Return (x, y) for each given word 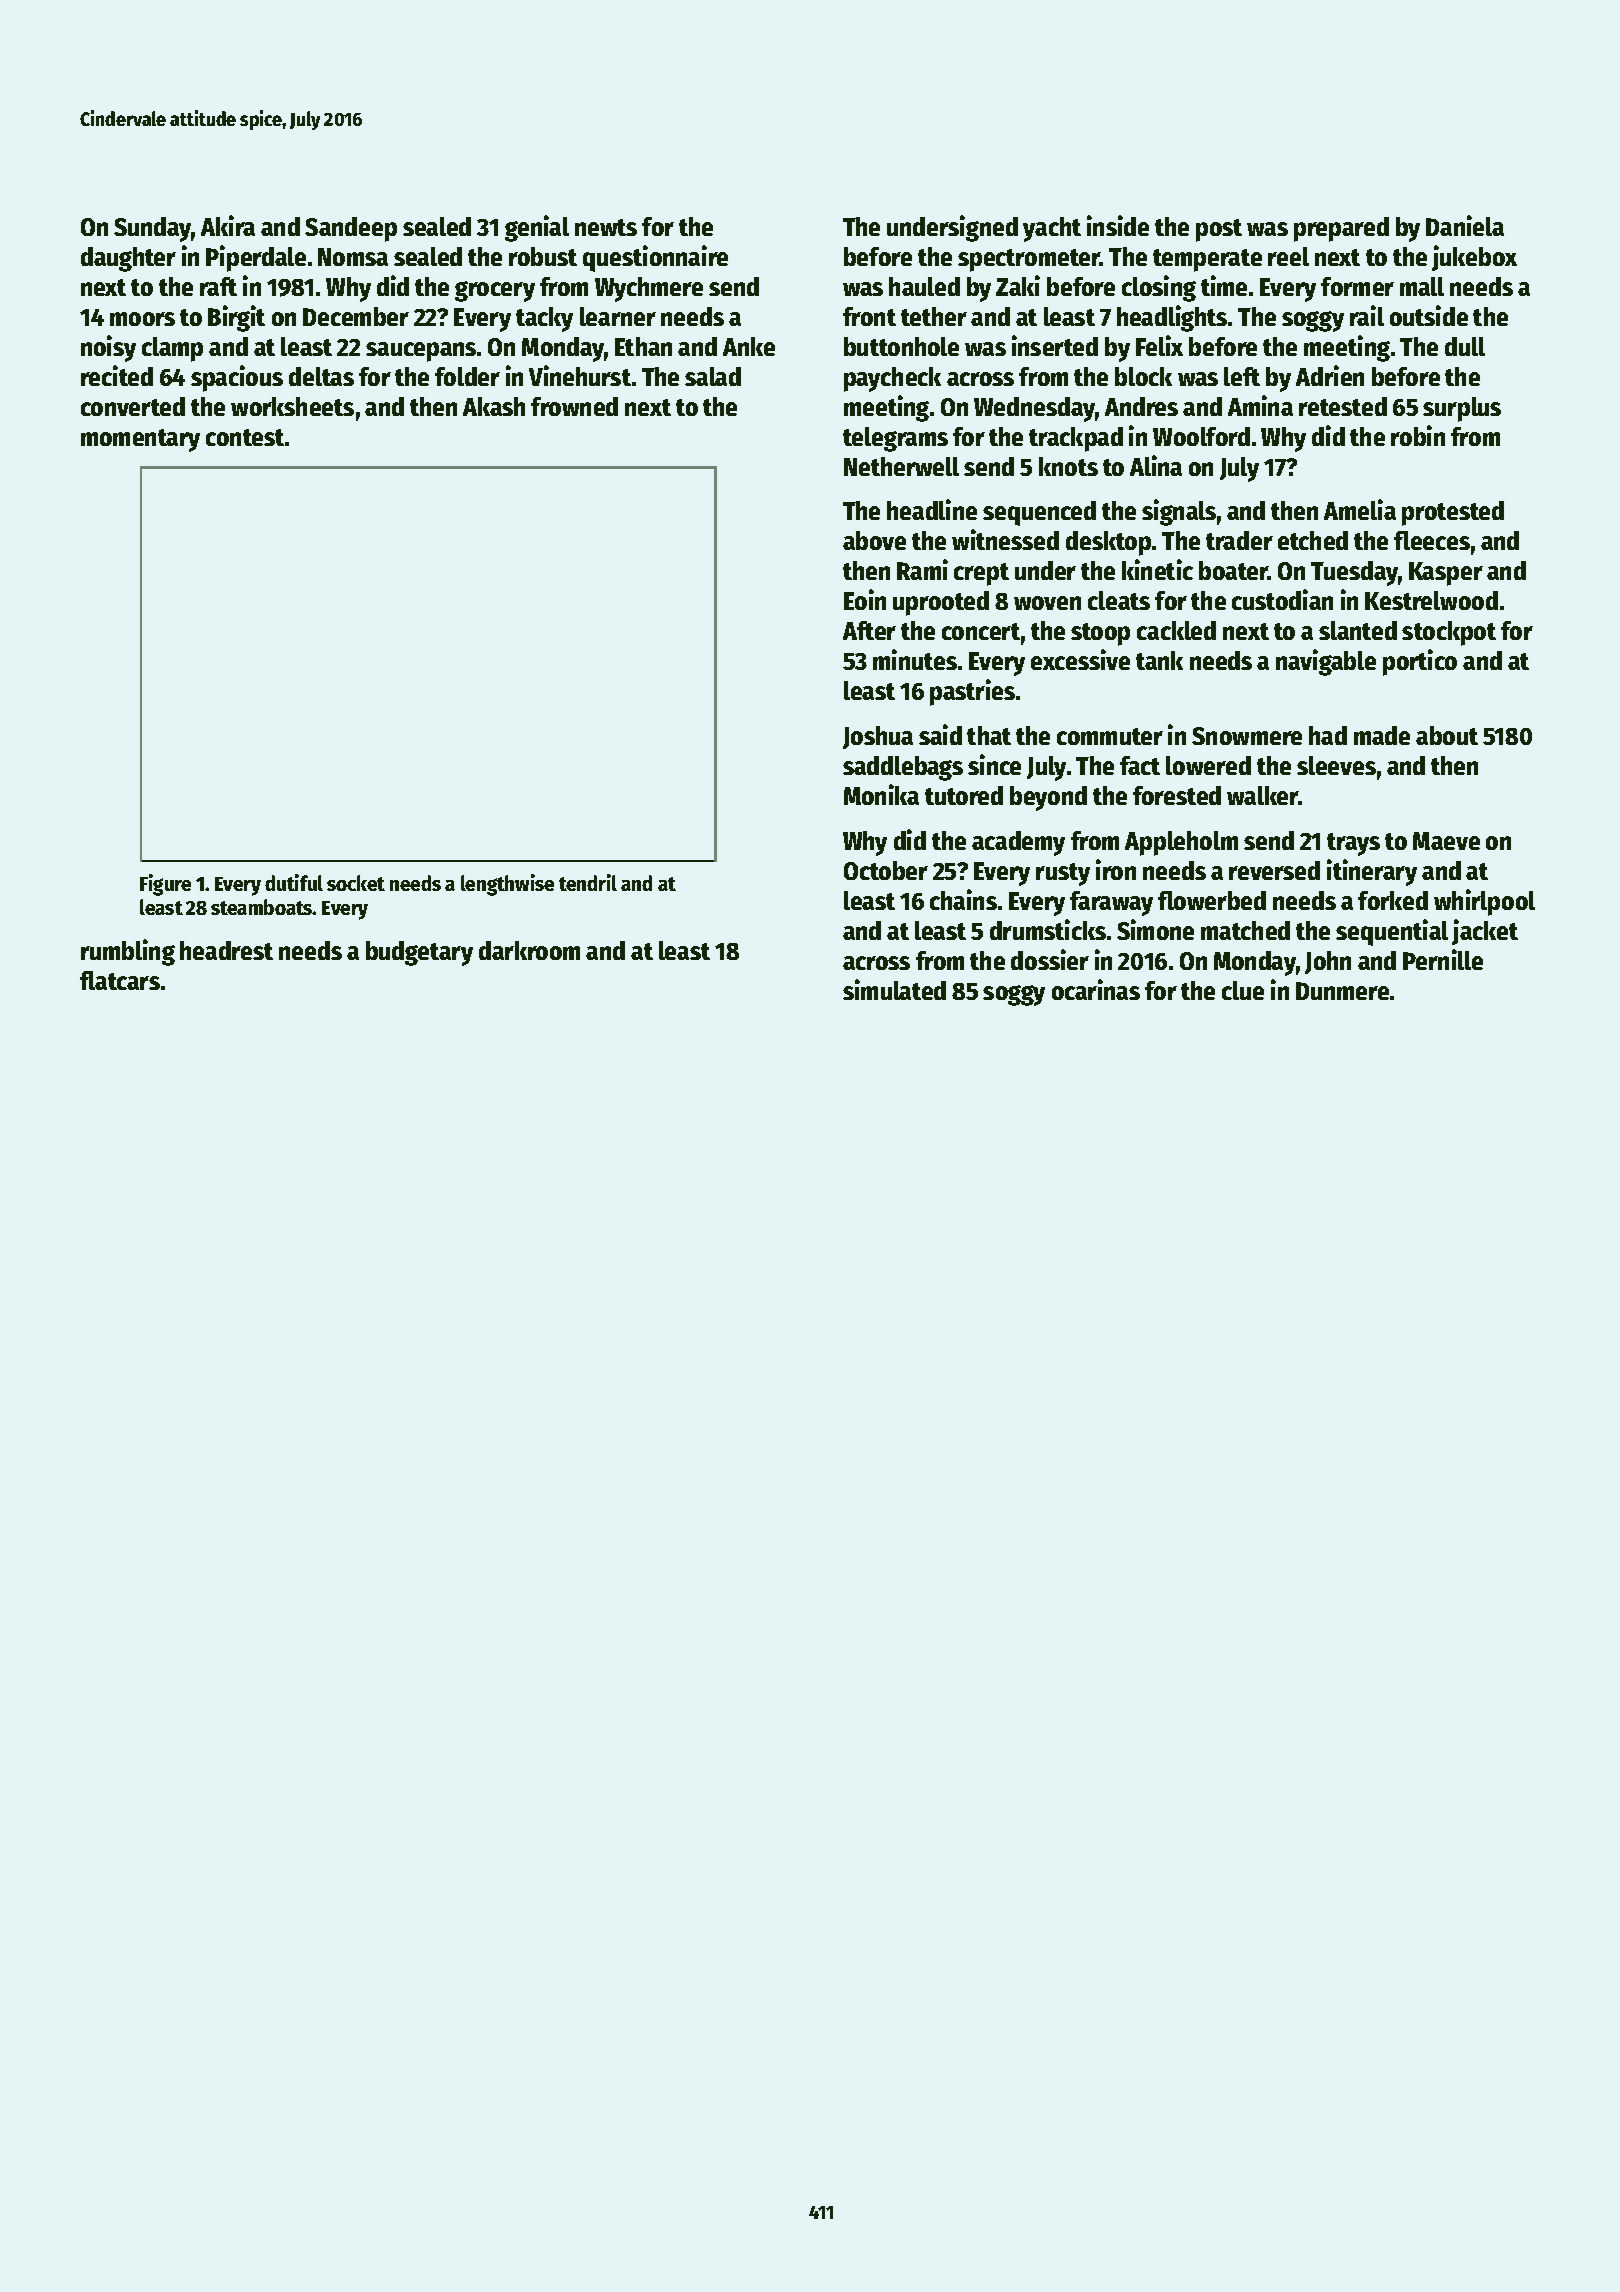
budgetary (419, 953)
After (869, 630)
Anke (749, 346)
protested (1453, 513)
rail (1367, 315)
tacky (544, 319)
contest (245, 437)
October (886, 870)
